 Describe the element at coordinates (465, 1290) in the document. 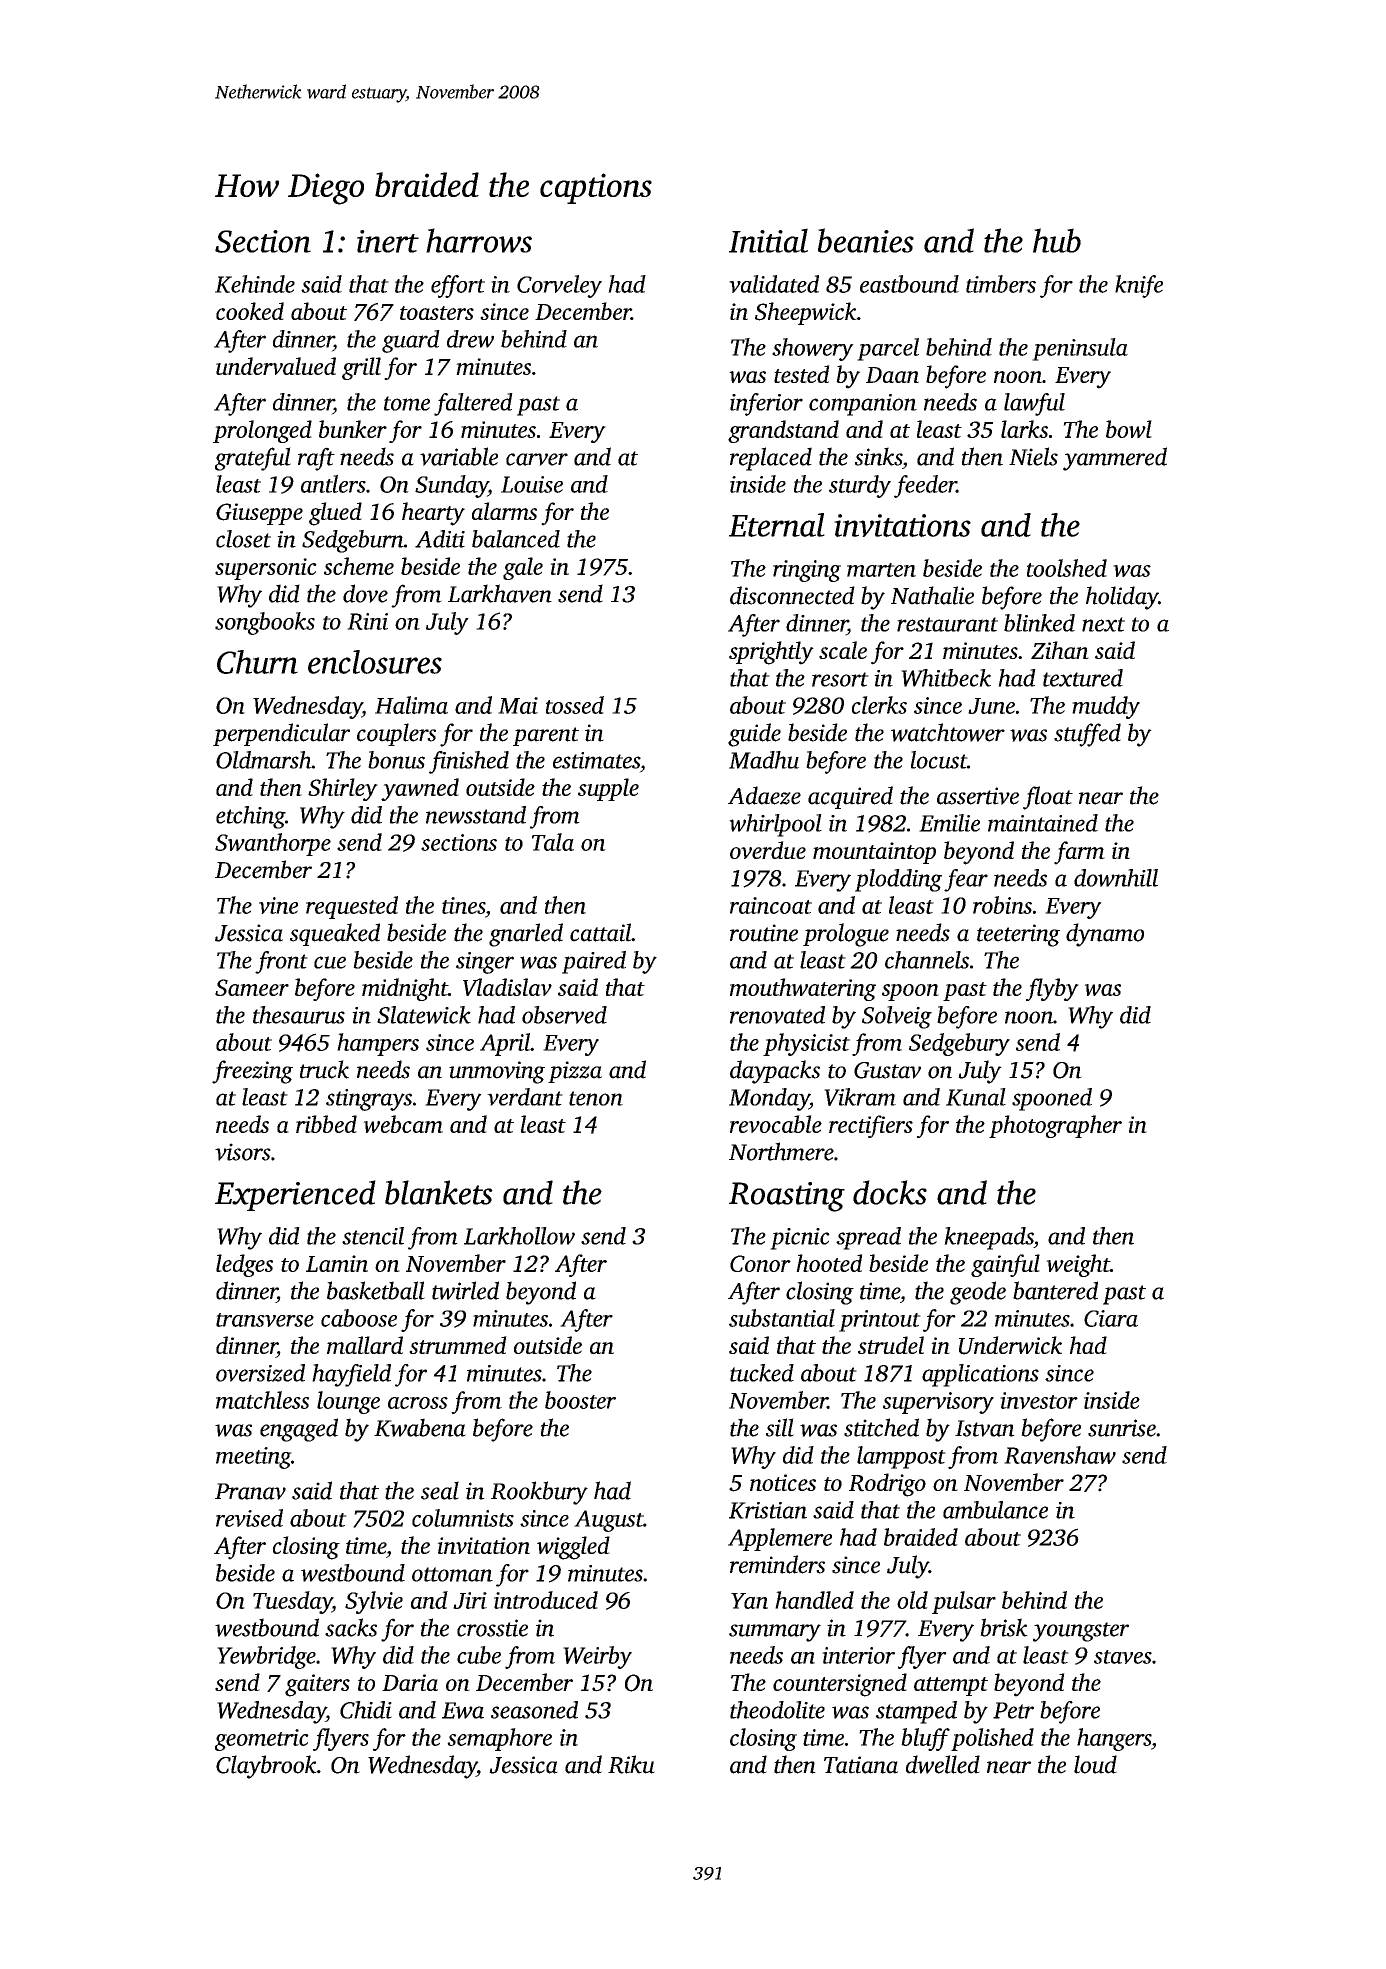

I see `twirled` at that location.
